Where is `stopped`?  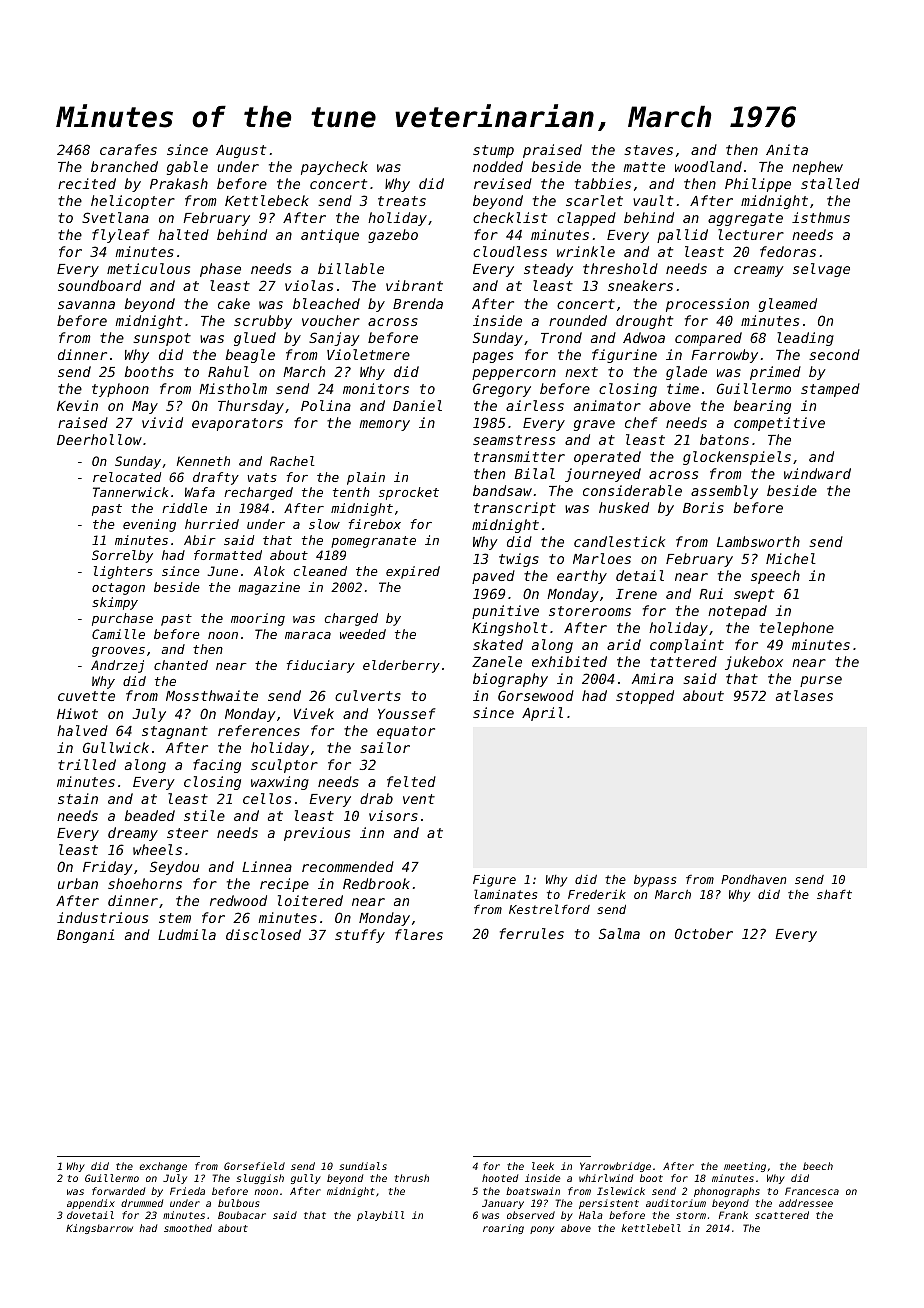
stopped is located at coordinates (645, 697).
